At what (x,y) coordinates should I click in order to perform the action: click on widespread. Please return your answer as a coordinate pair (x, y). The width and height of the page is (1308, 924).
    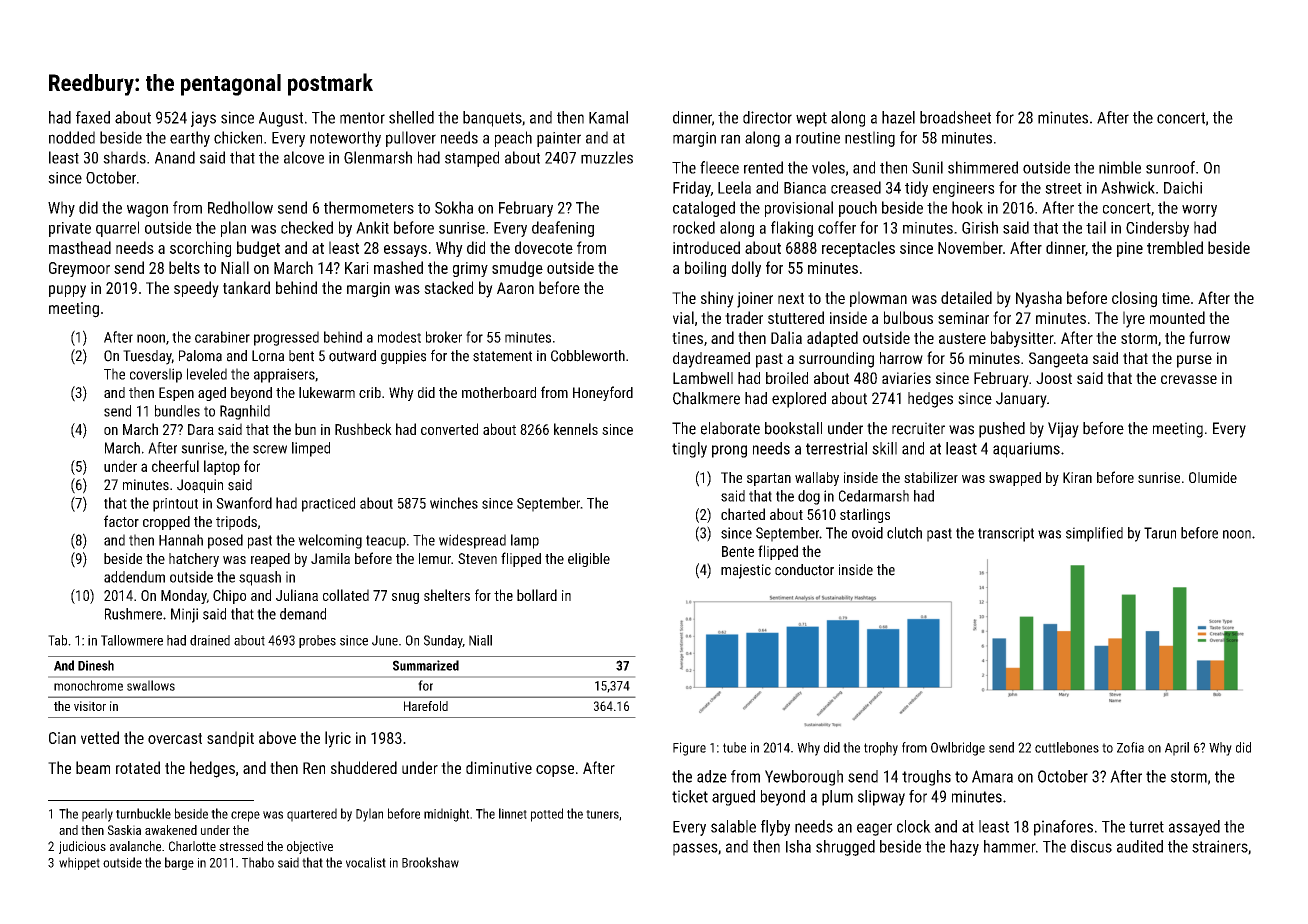
    Looking at the image, I should click on (472, 541).
